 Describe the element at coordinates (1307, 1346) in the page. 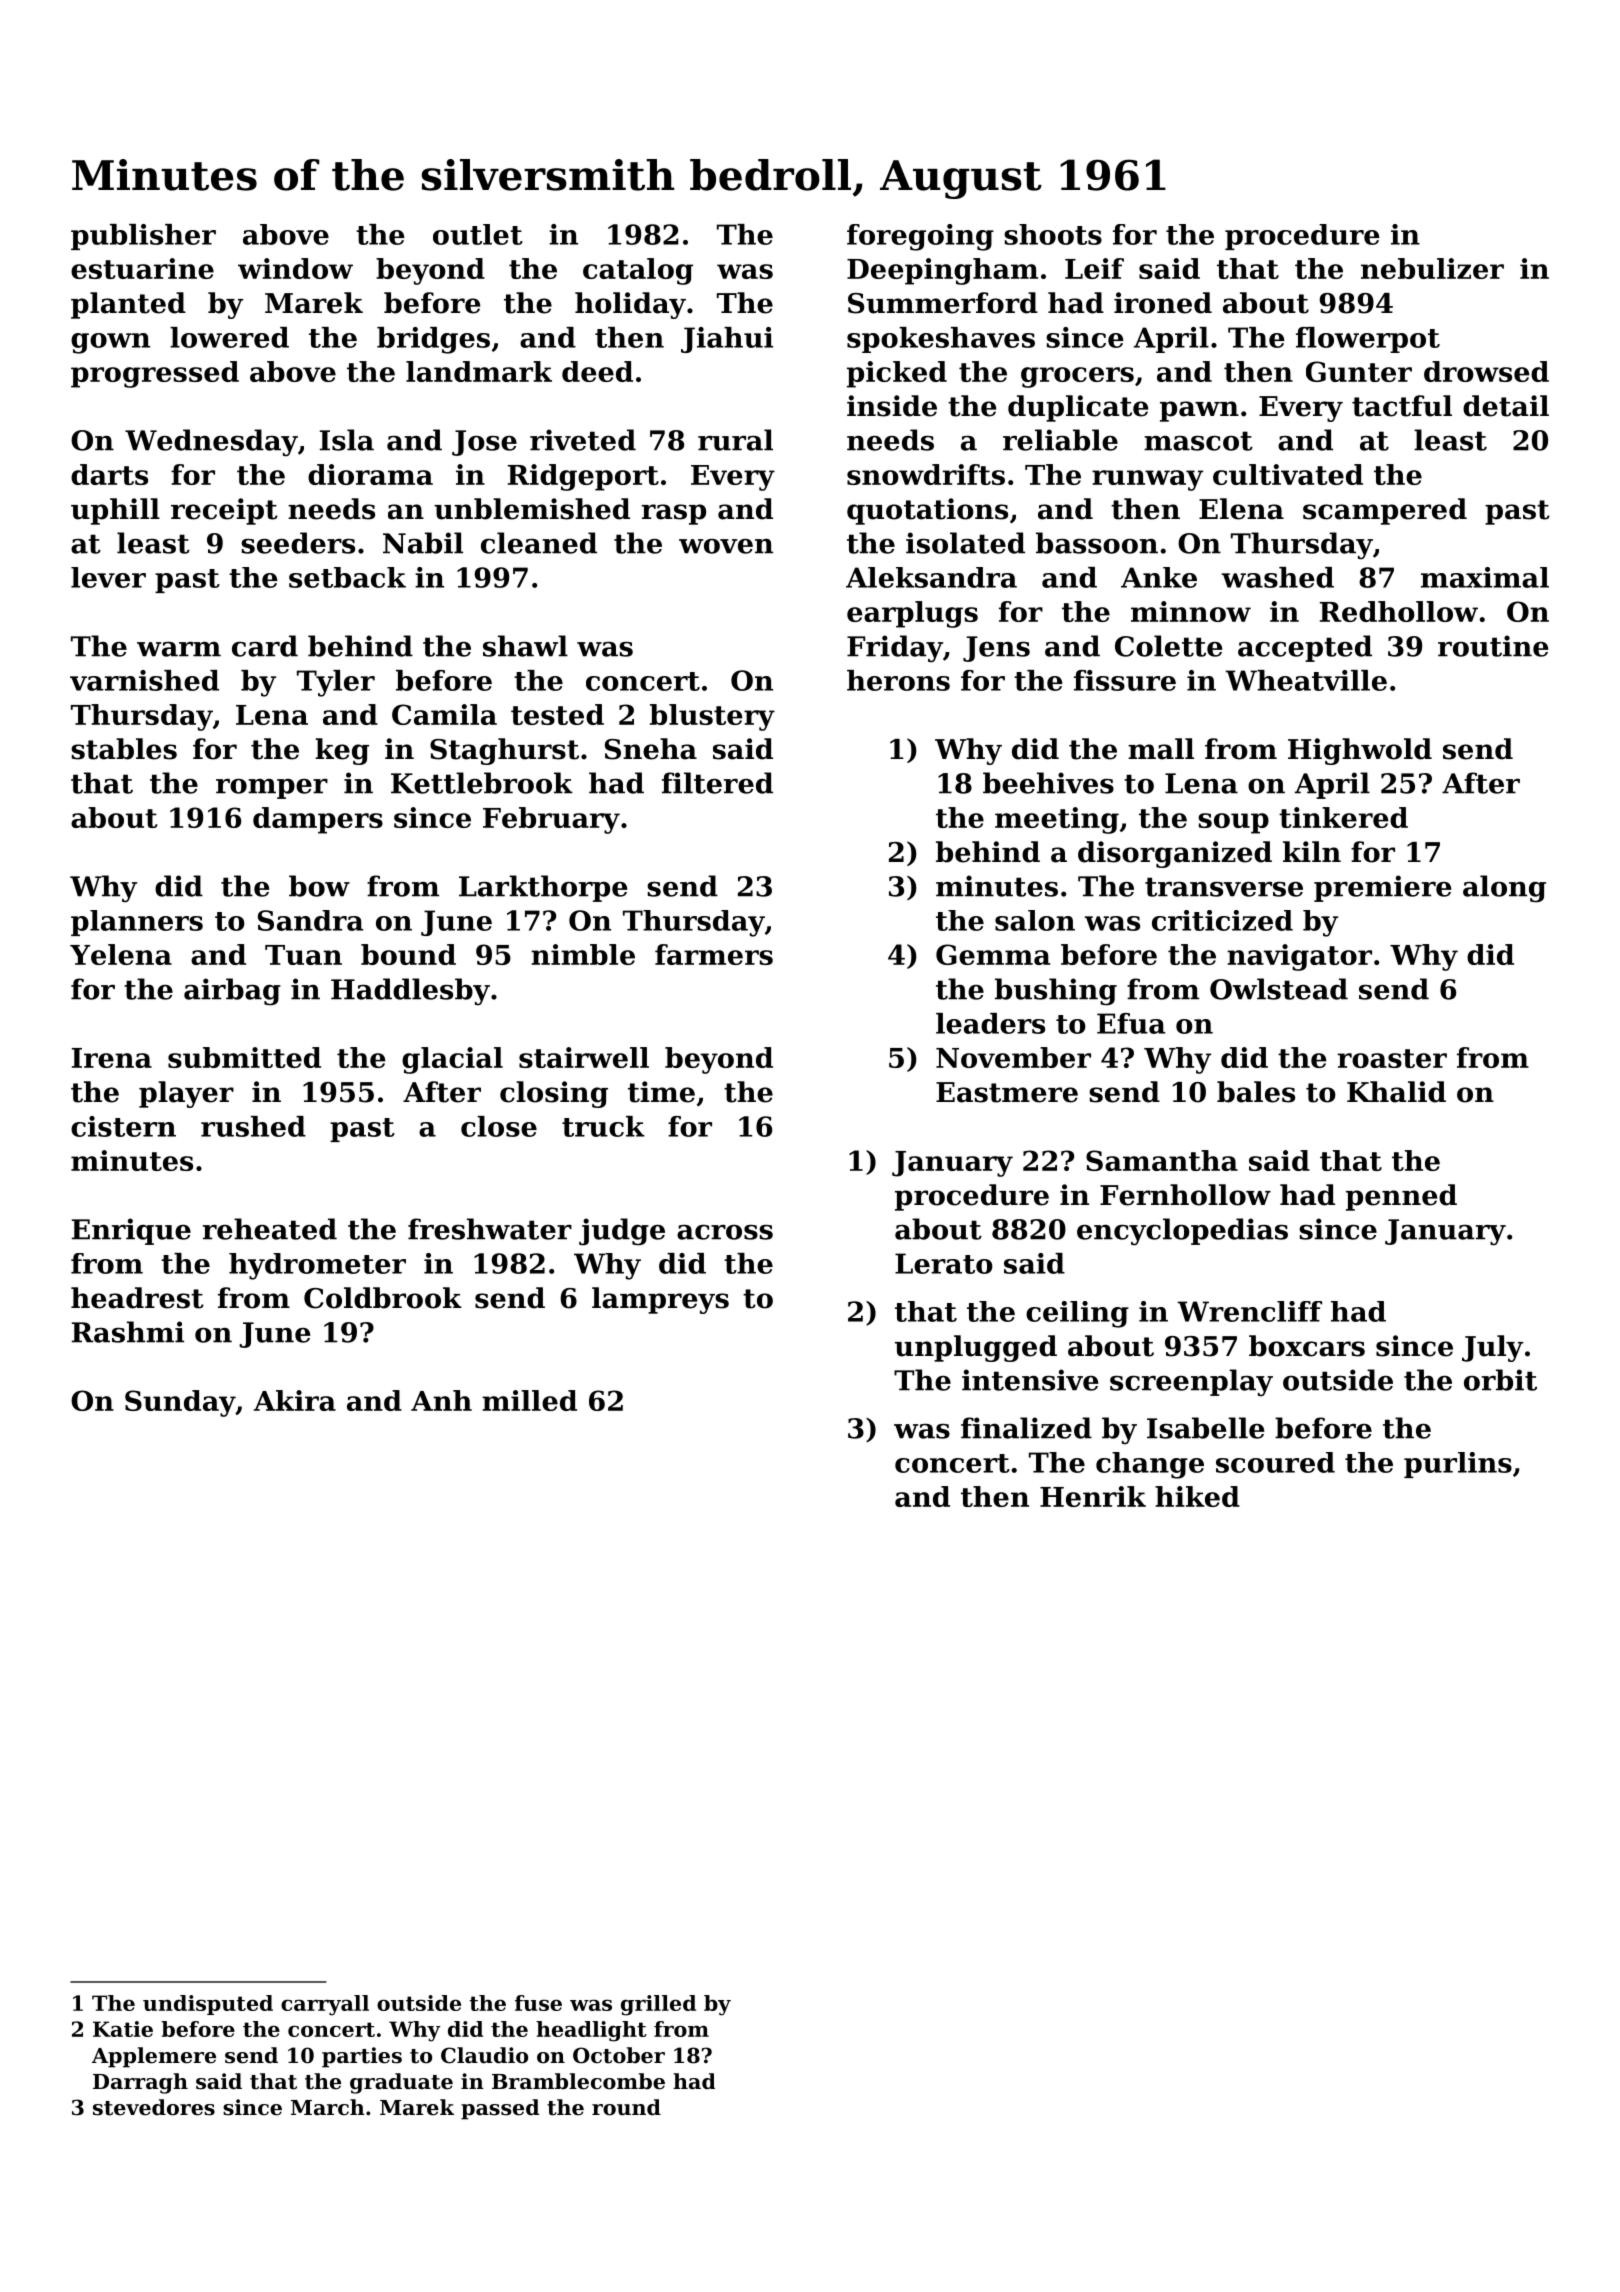

I see `boxcars` at that location.
